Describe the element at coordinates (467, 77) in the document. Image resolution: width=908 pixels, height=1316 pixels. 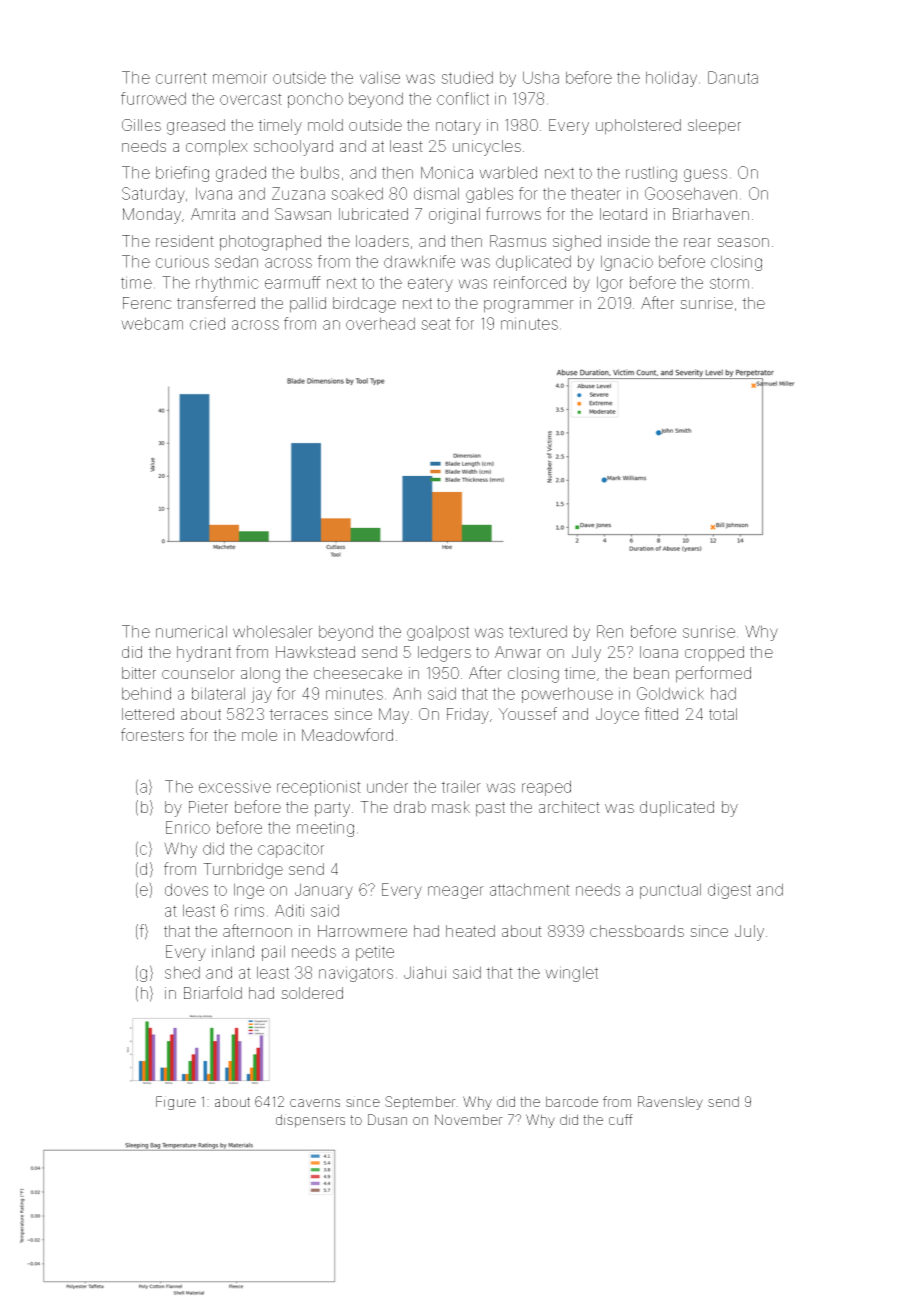
I see `studied` at that location.
